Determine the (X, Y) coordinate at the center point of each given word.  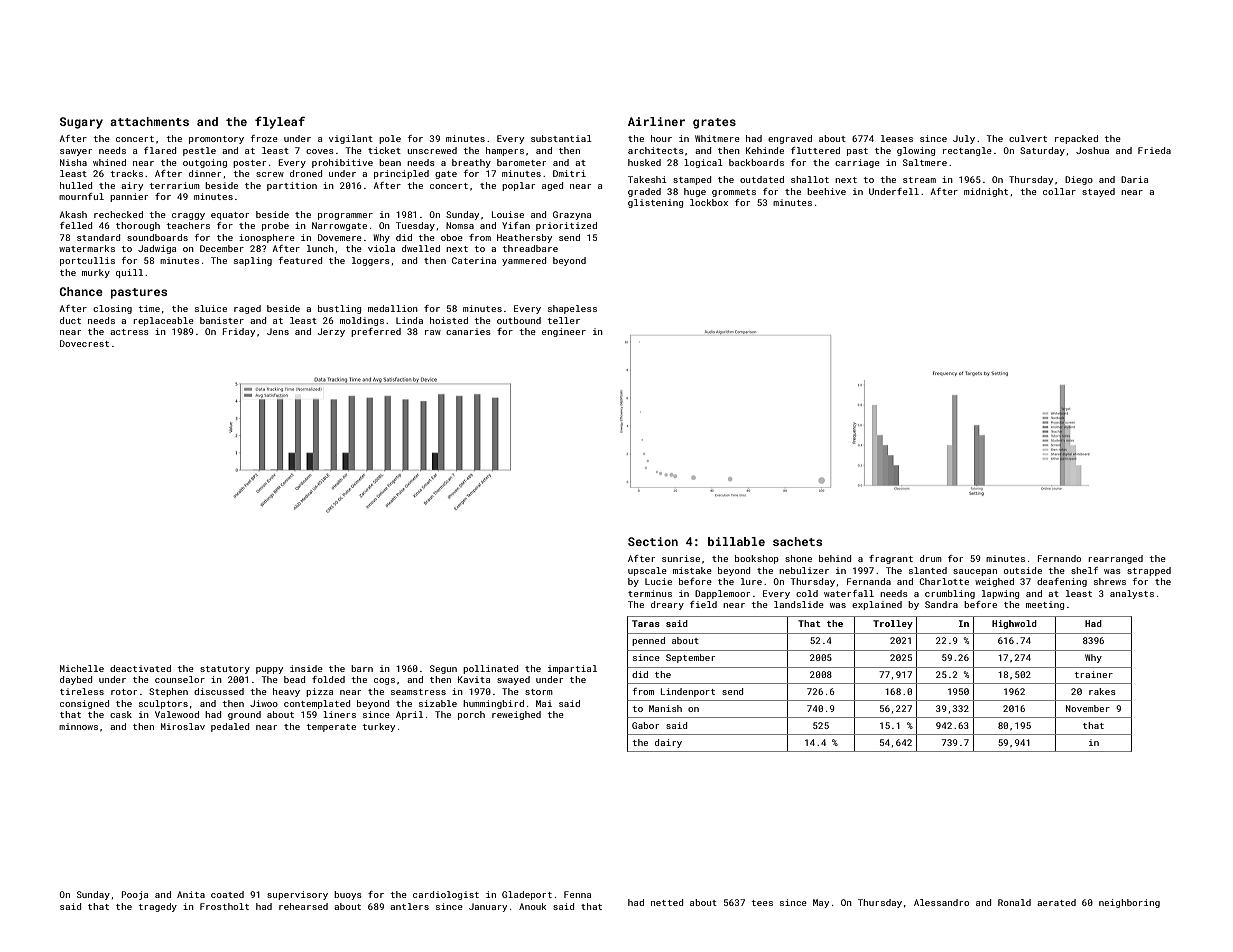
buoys (348, 895)
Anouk (532, 906)
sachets (797, 541)
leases (897, 138)
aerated (1056, 902)
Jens (278, 331)
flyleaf (280, 122)
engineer (564, 332)
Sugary (81, 123)
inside (306, 668)
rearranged (1115, 559)
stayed (1098, 192)
